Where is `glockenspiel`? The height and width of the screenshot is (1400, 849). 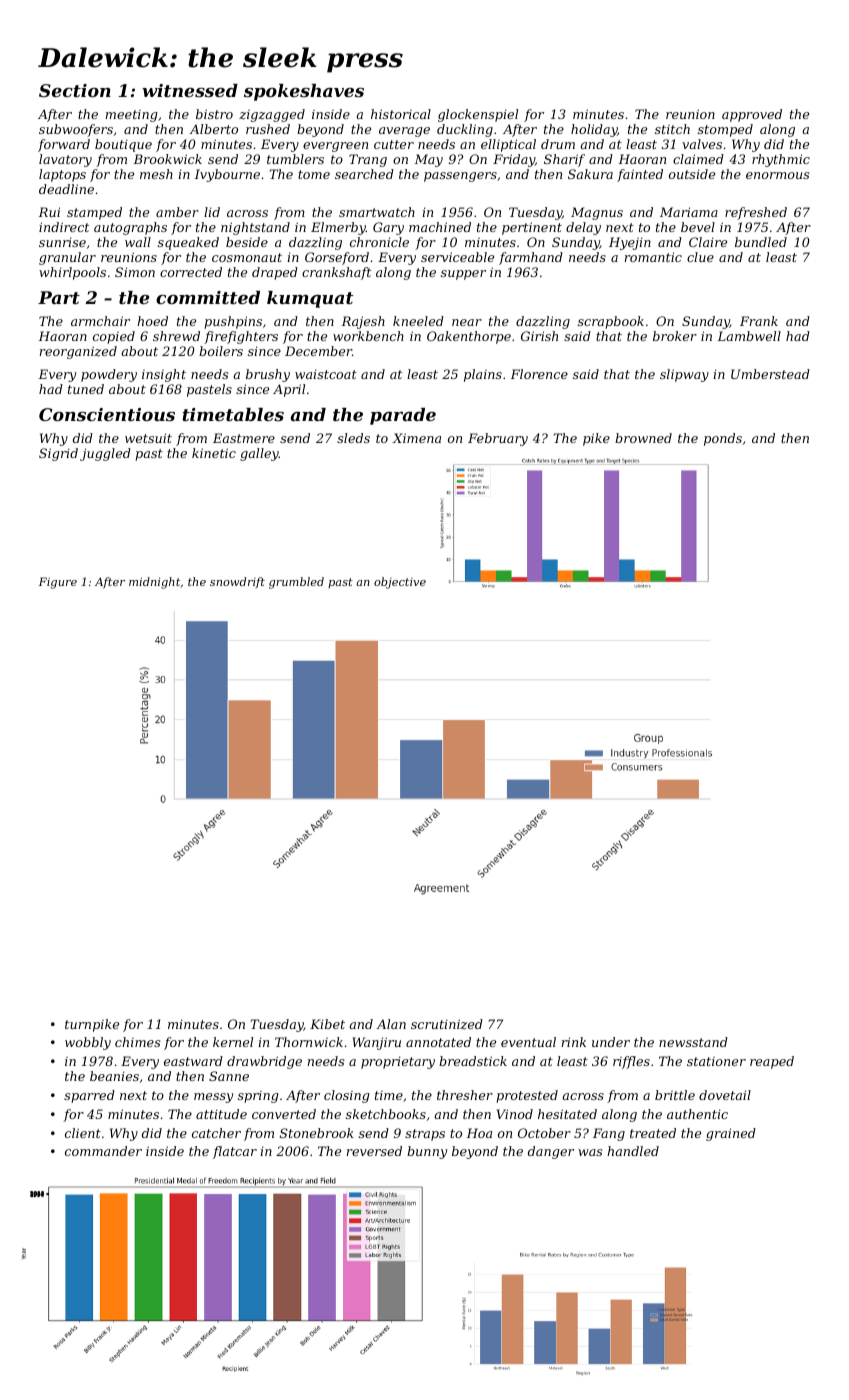 glockenspiel is located at coordinates (478, 115).
